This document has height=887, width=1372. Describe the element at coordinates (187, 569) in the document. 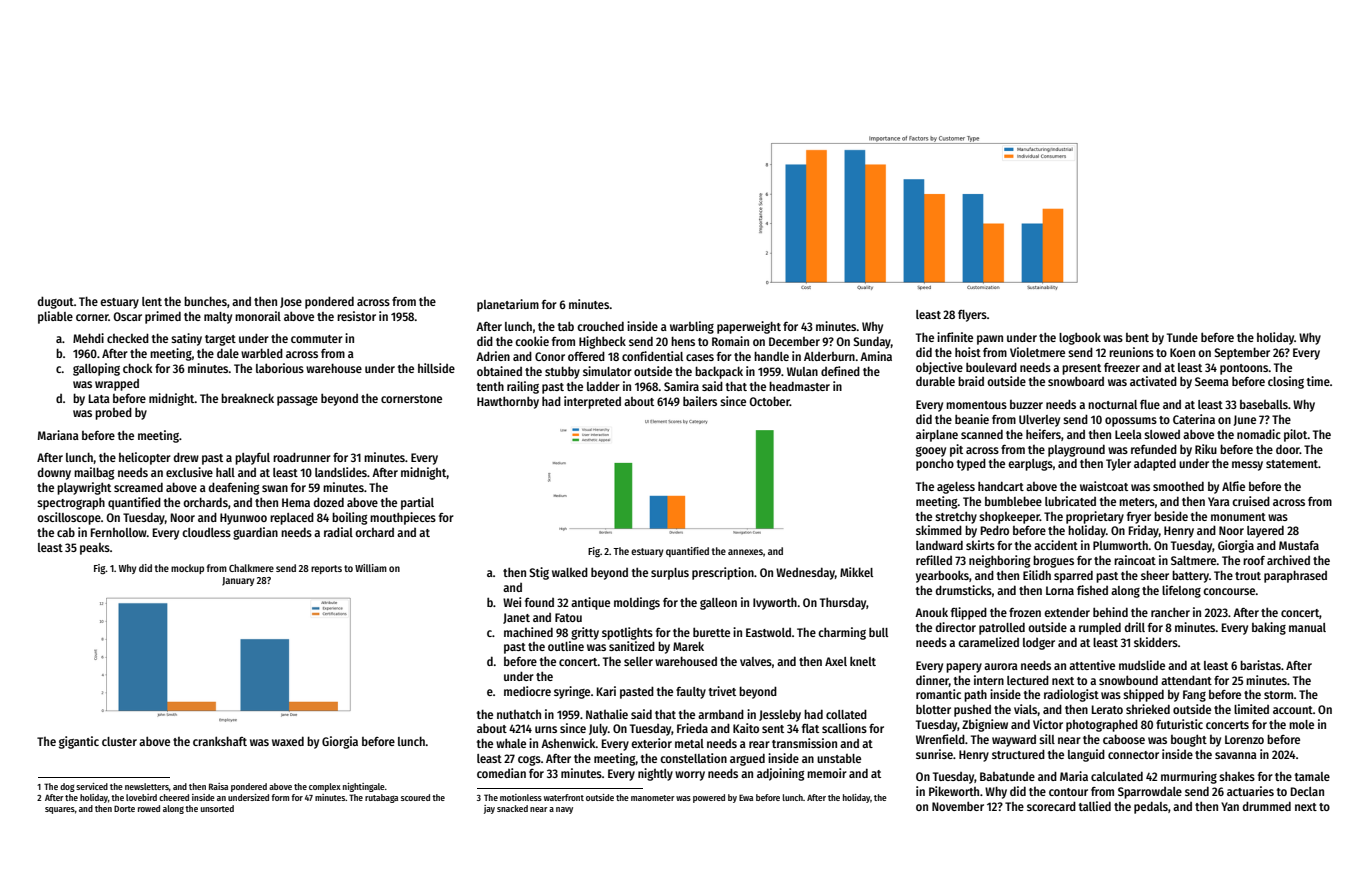

I see `mockup` at that location.
